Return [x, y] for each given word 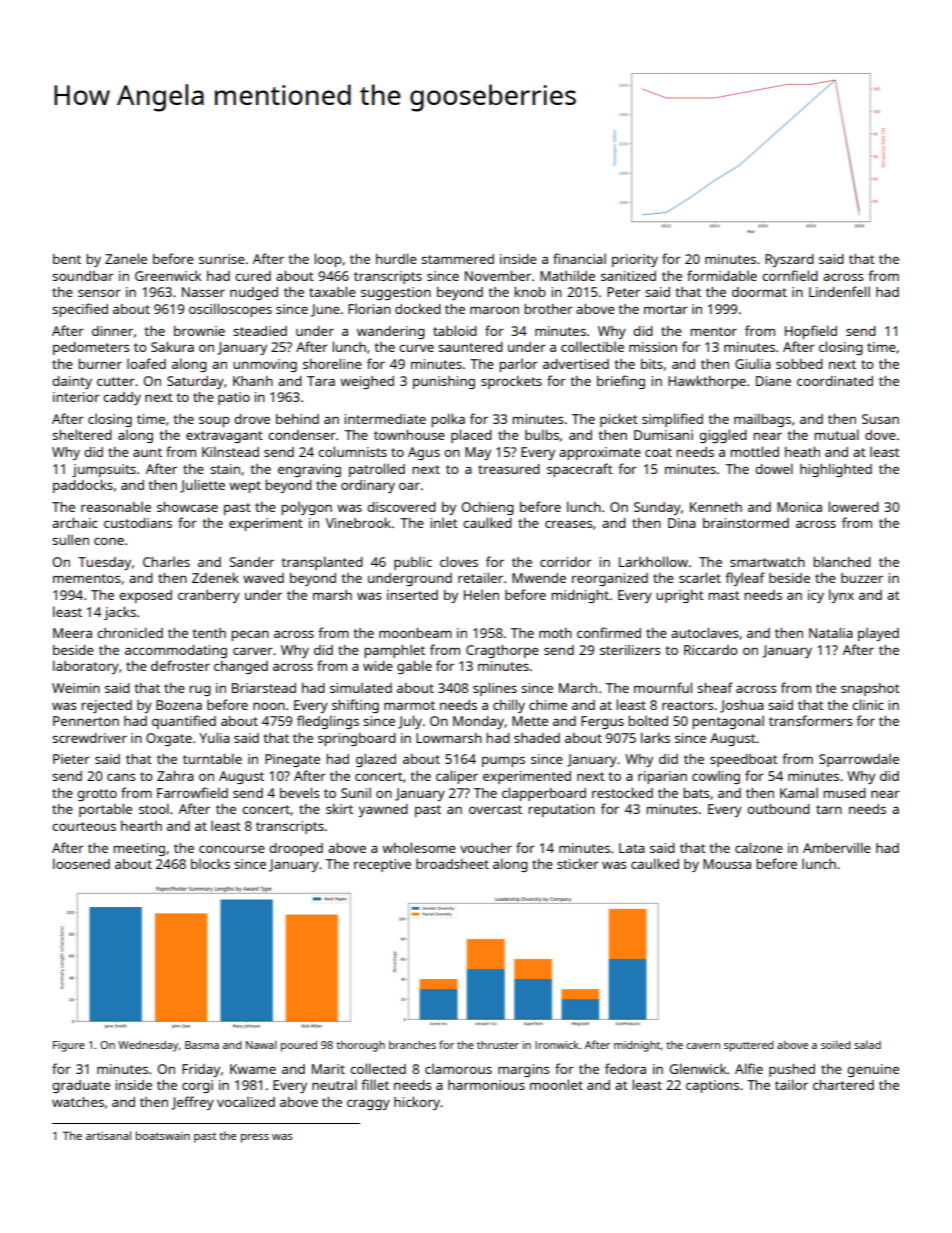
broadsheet [452, 864]
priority [635, 260]
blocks [210, 863]
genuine [873, 1070]
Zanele [126, 258]
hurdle [396, 258]
